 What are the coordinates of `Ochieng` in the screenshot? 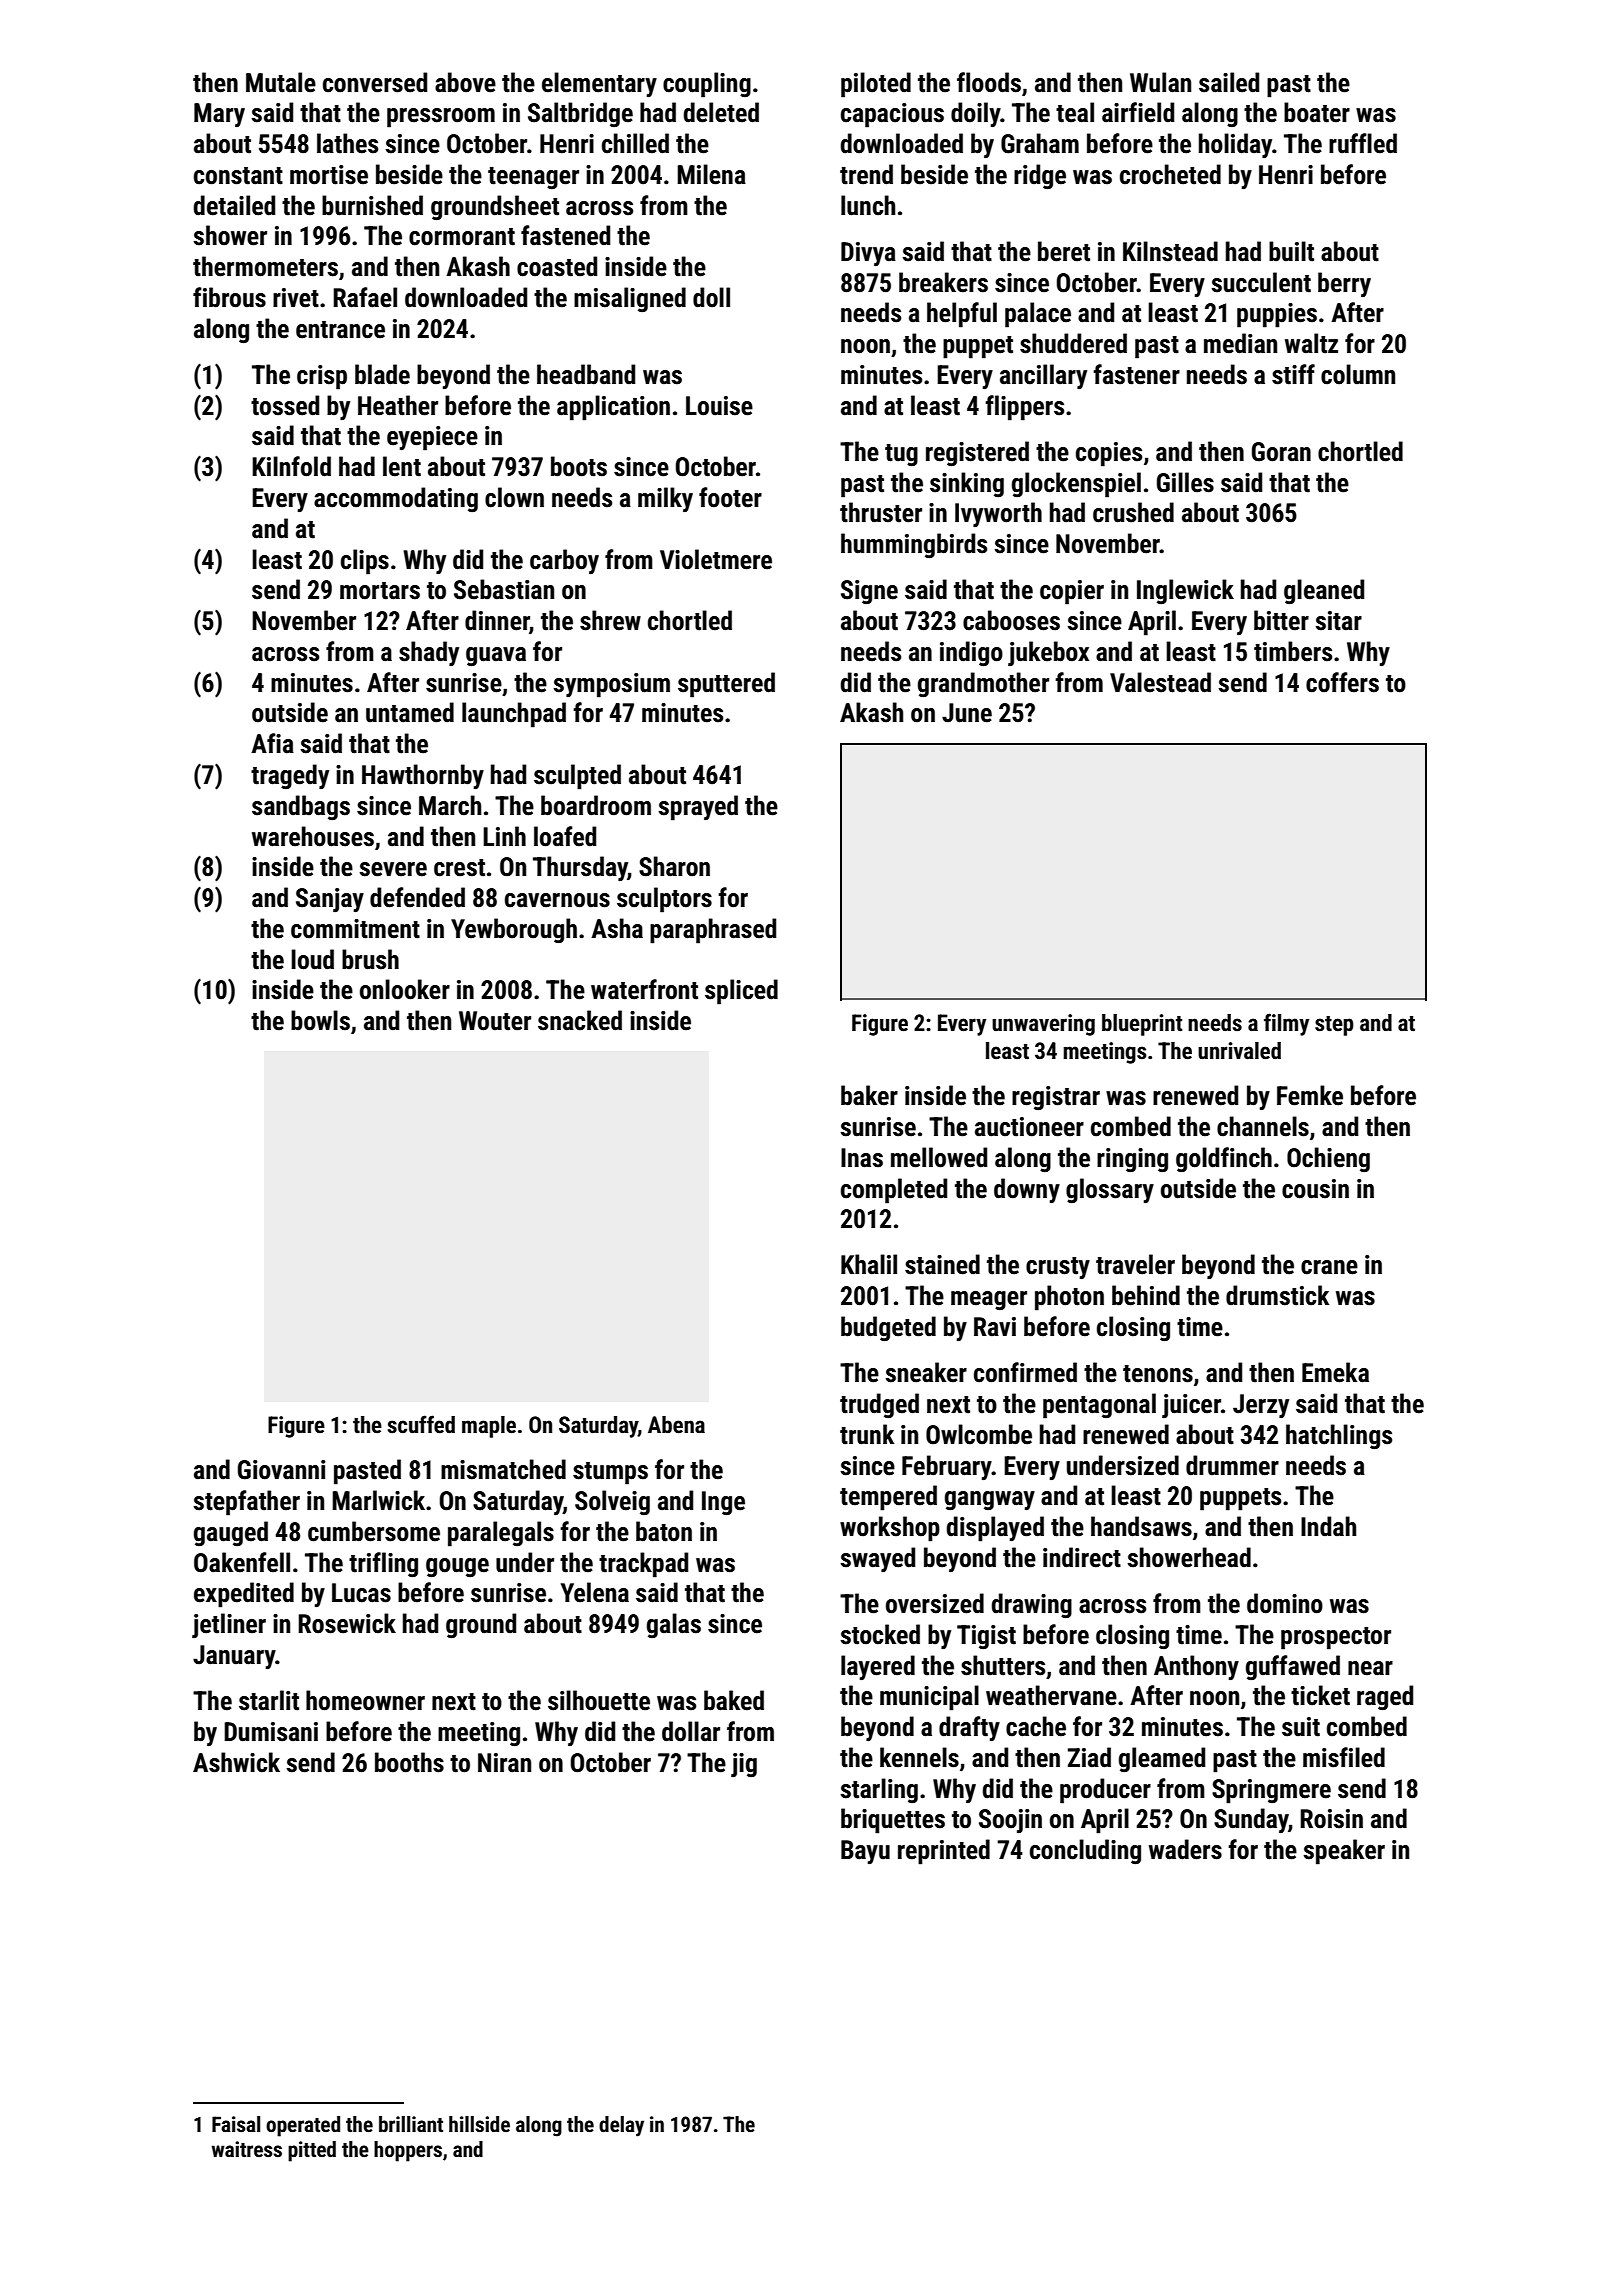 It's located at (1328, 1160).
